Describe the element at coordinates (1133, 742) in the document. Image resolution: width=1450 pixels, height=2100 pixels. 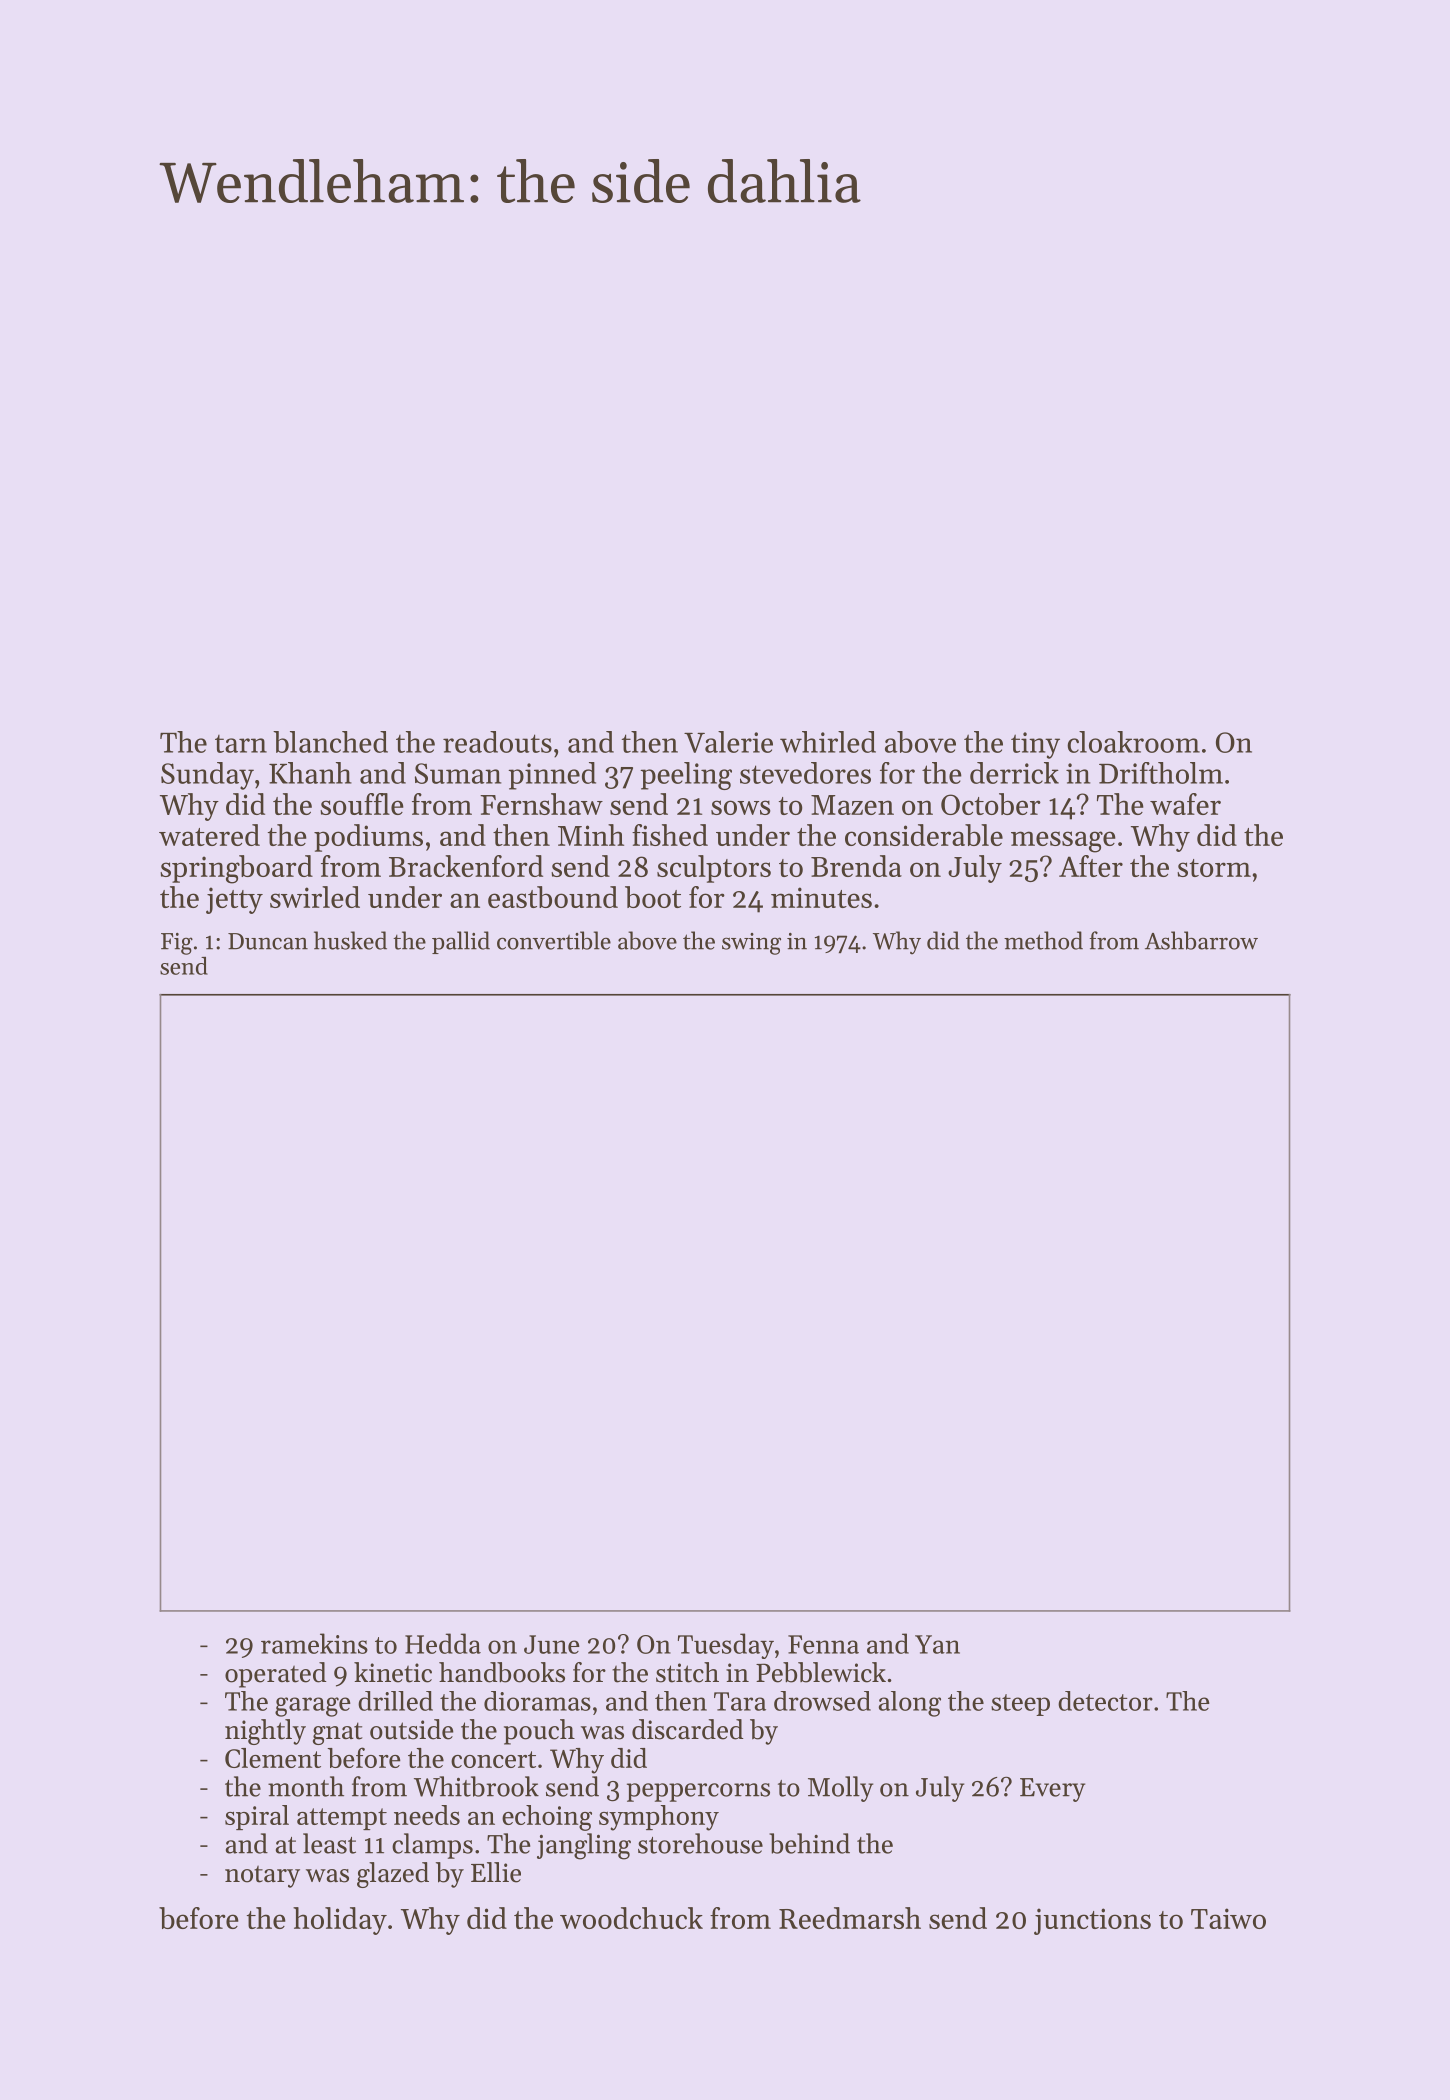
I see `cloakroom` at that location.
